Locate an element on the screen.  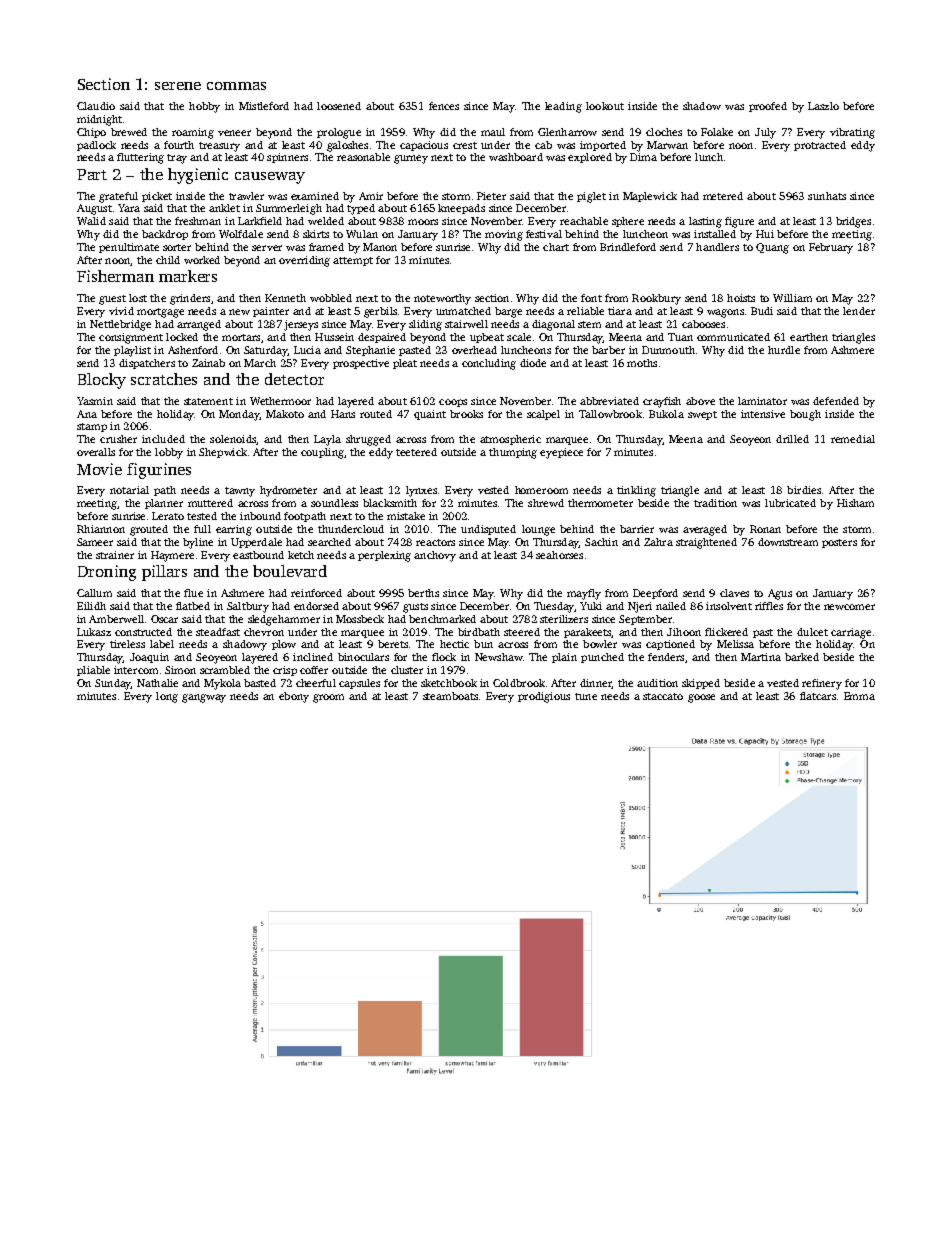
serene is located at coordinates (178, 86).
